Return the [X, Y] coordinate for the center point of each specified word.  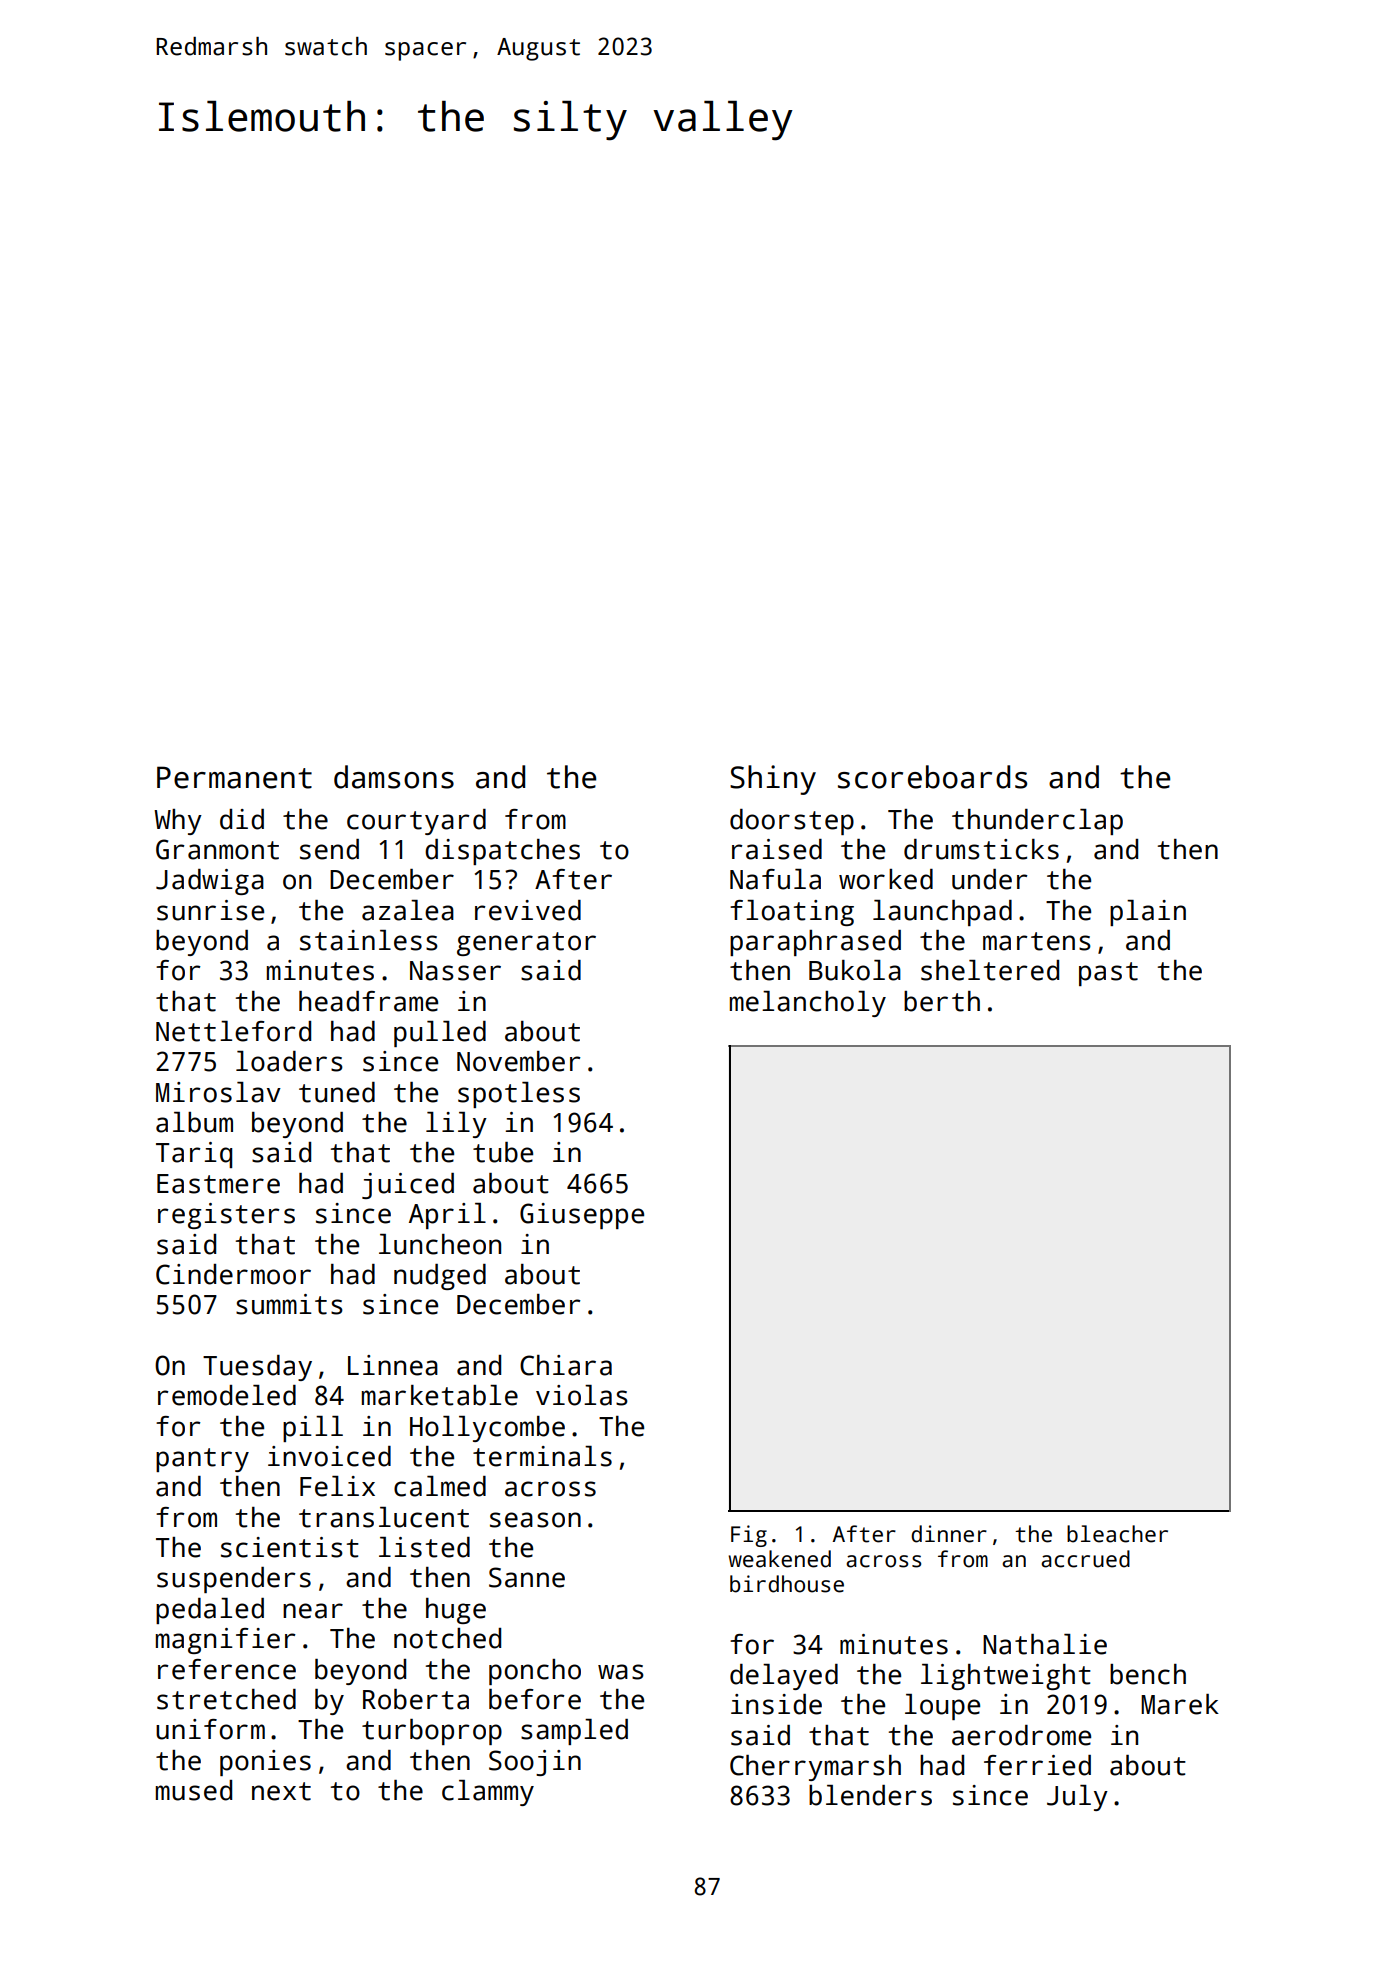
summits [289, 1304]
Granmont [217, 849]
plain [1148, 913]
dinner [949, 1534]
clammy [488, 1793]
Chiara [566, 1365]
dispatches [502, 852]
